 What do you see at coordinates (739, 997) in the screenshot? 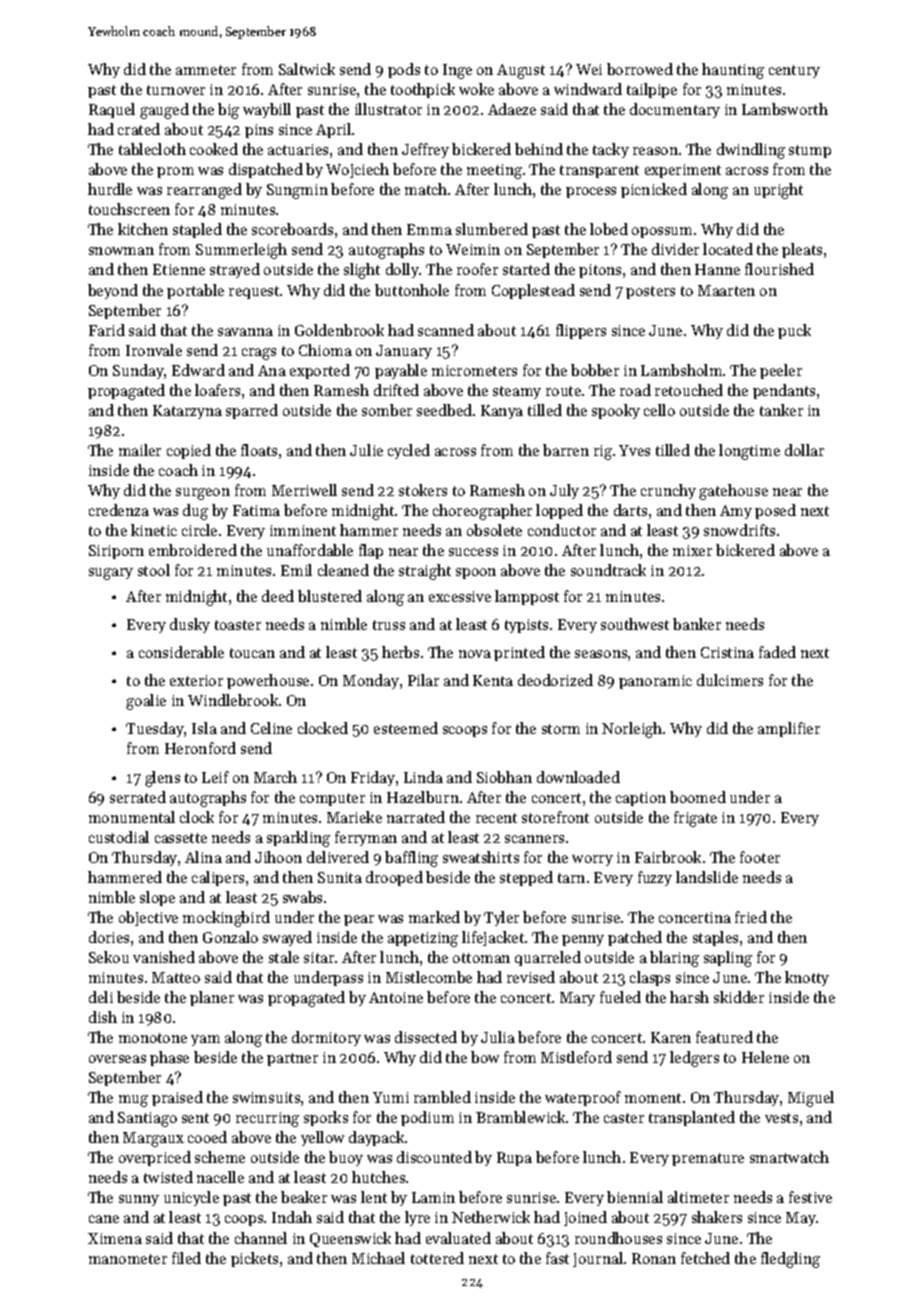
I see `skidder` at bounding box center [739, 997].
